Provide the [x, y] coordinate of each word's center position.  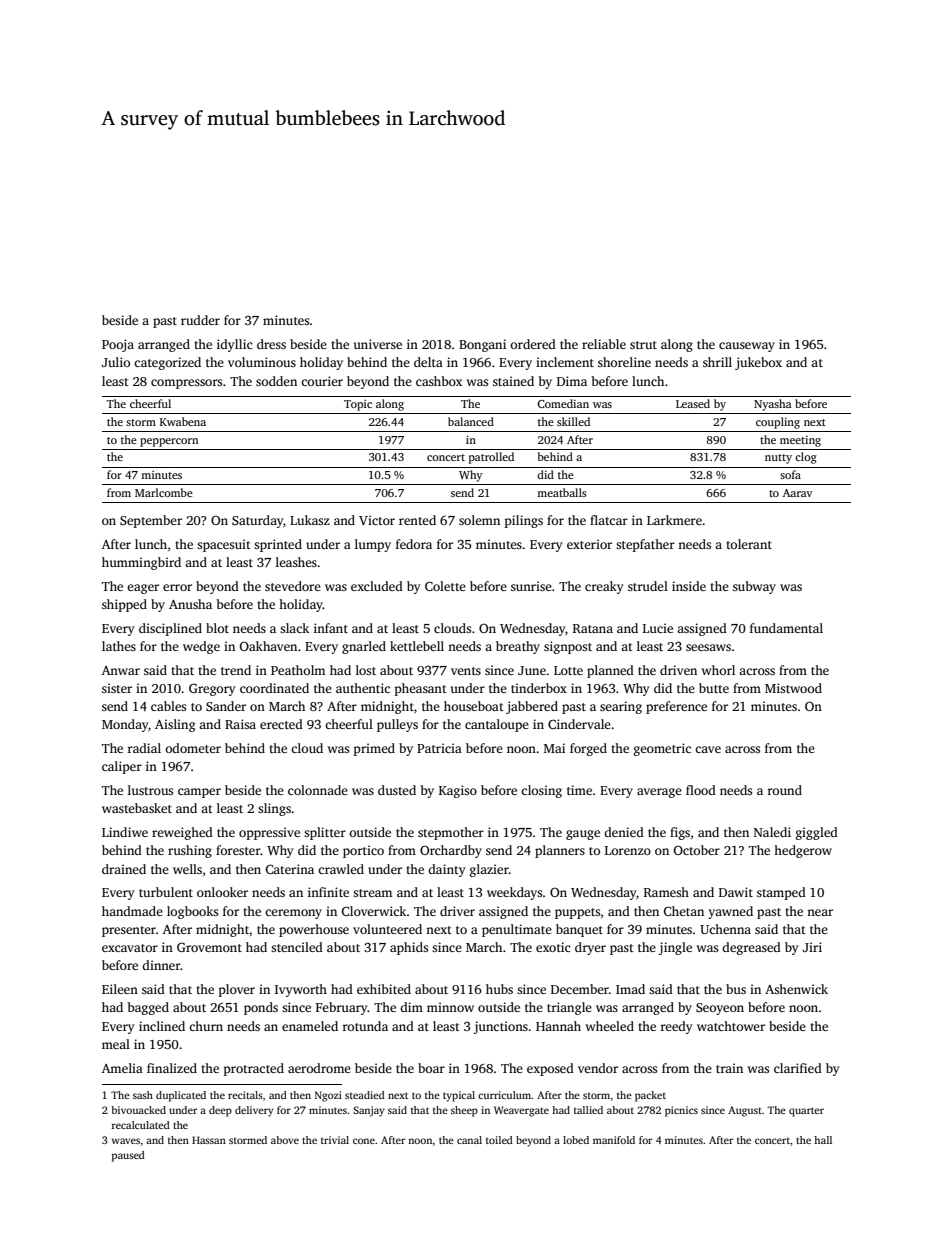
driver [457, 911]
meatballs [562, 492]
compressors [186, 384]
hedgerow [803, 851]
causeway [747, 347]
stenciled [297, 947]
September [151, 521]
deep [220, 1111]
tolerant [749, 544]
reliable [604, 344]
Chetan [684, 911]
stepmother [451, 833]
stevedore [293, 586]
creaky [604, 587]
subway [754, 587]
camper [199, 793]
